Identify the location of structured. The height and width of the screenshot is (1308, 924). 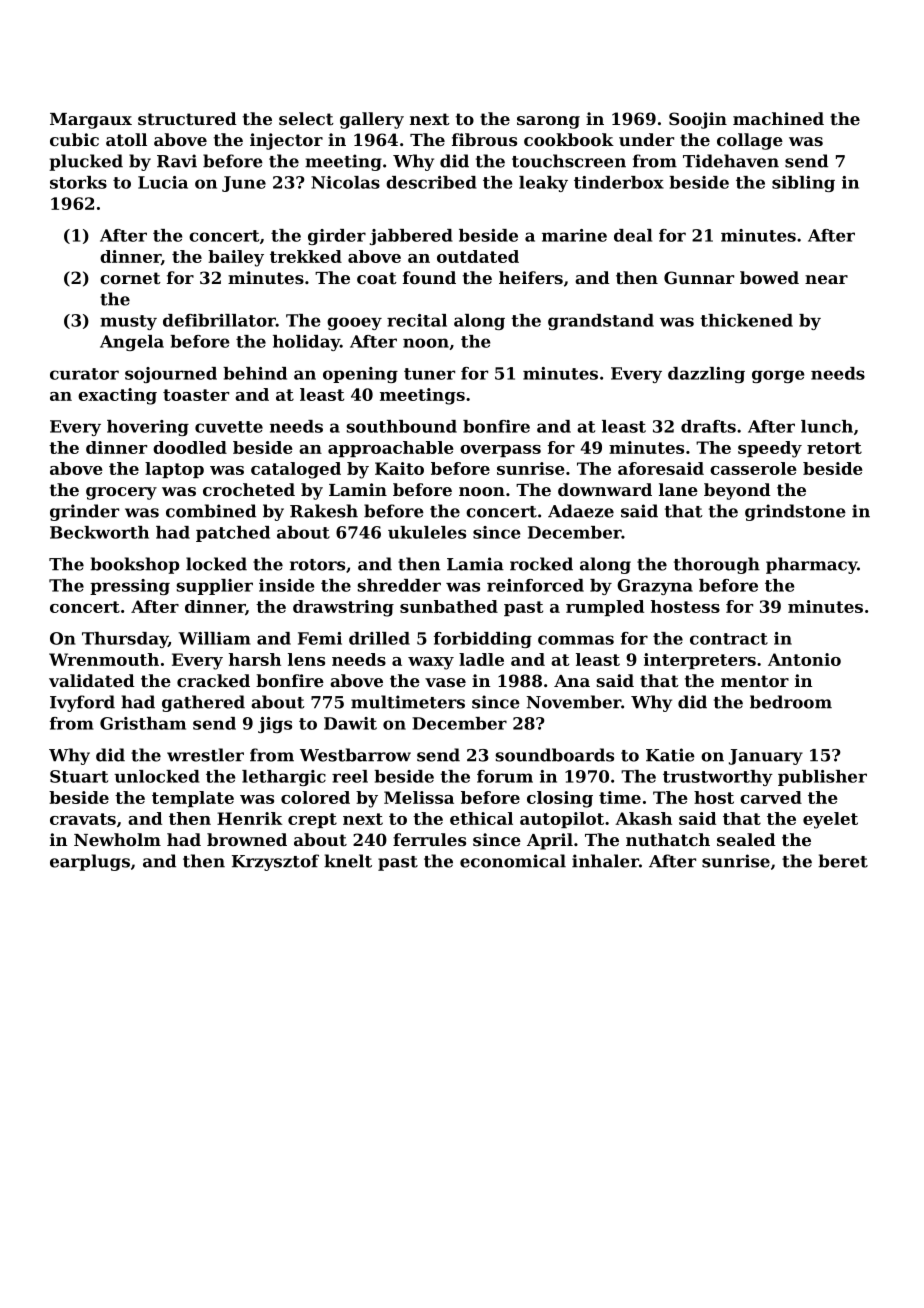
(187, 118).
